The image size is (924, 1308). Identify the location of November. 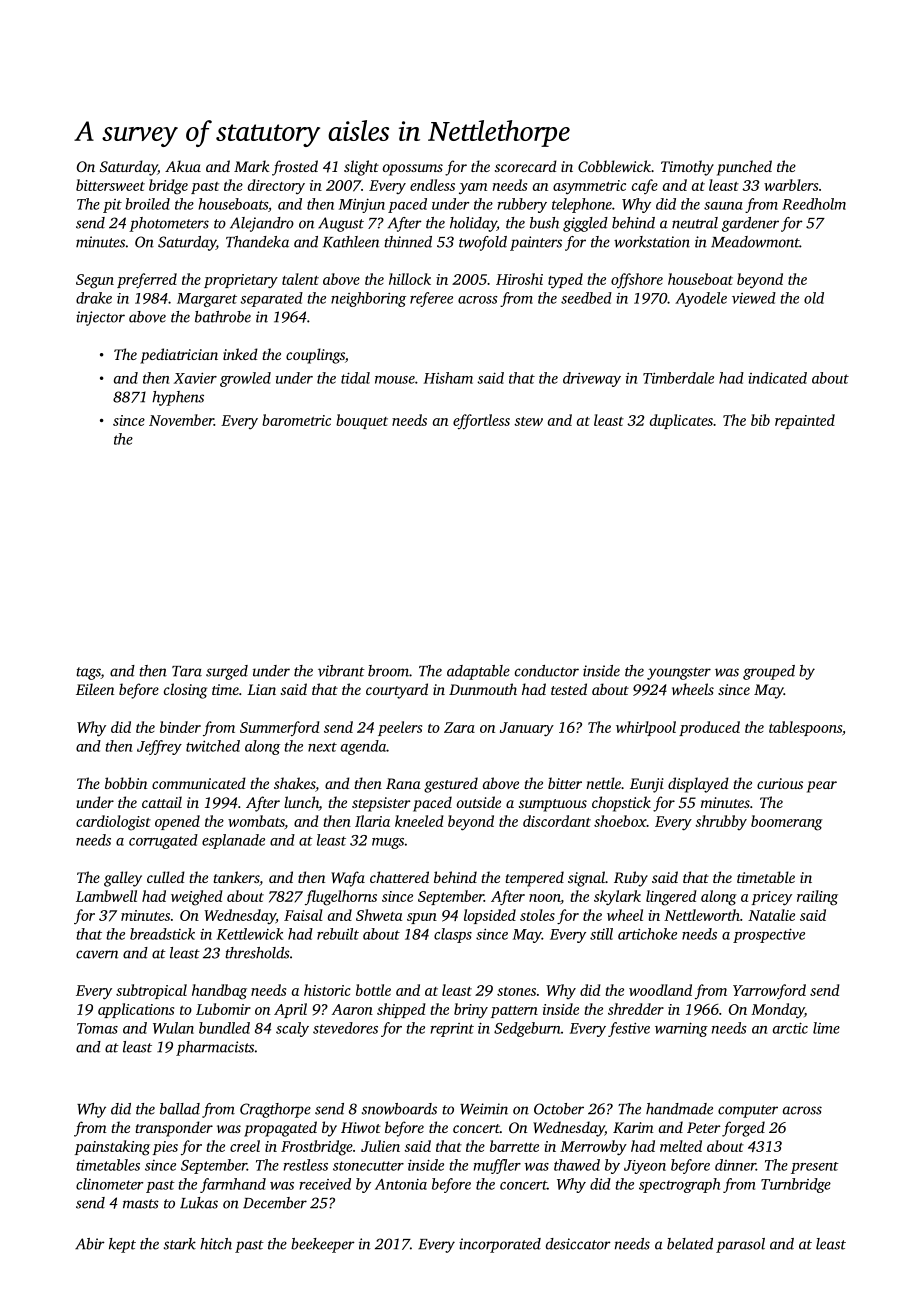
(181, 420).
